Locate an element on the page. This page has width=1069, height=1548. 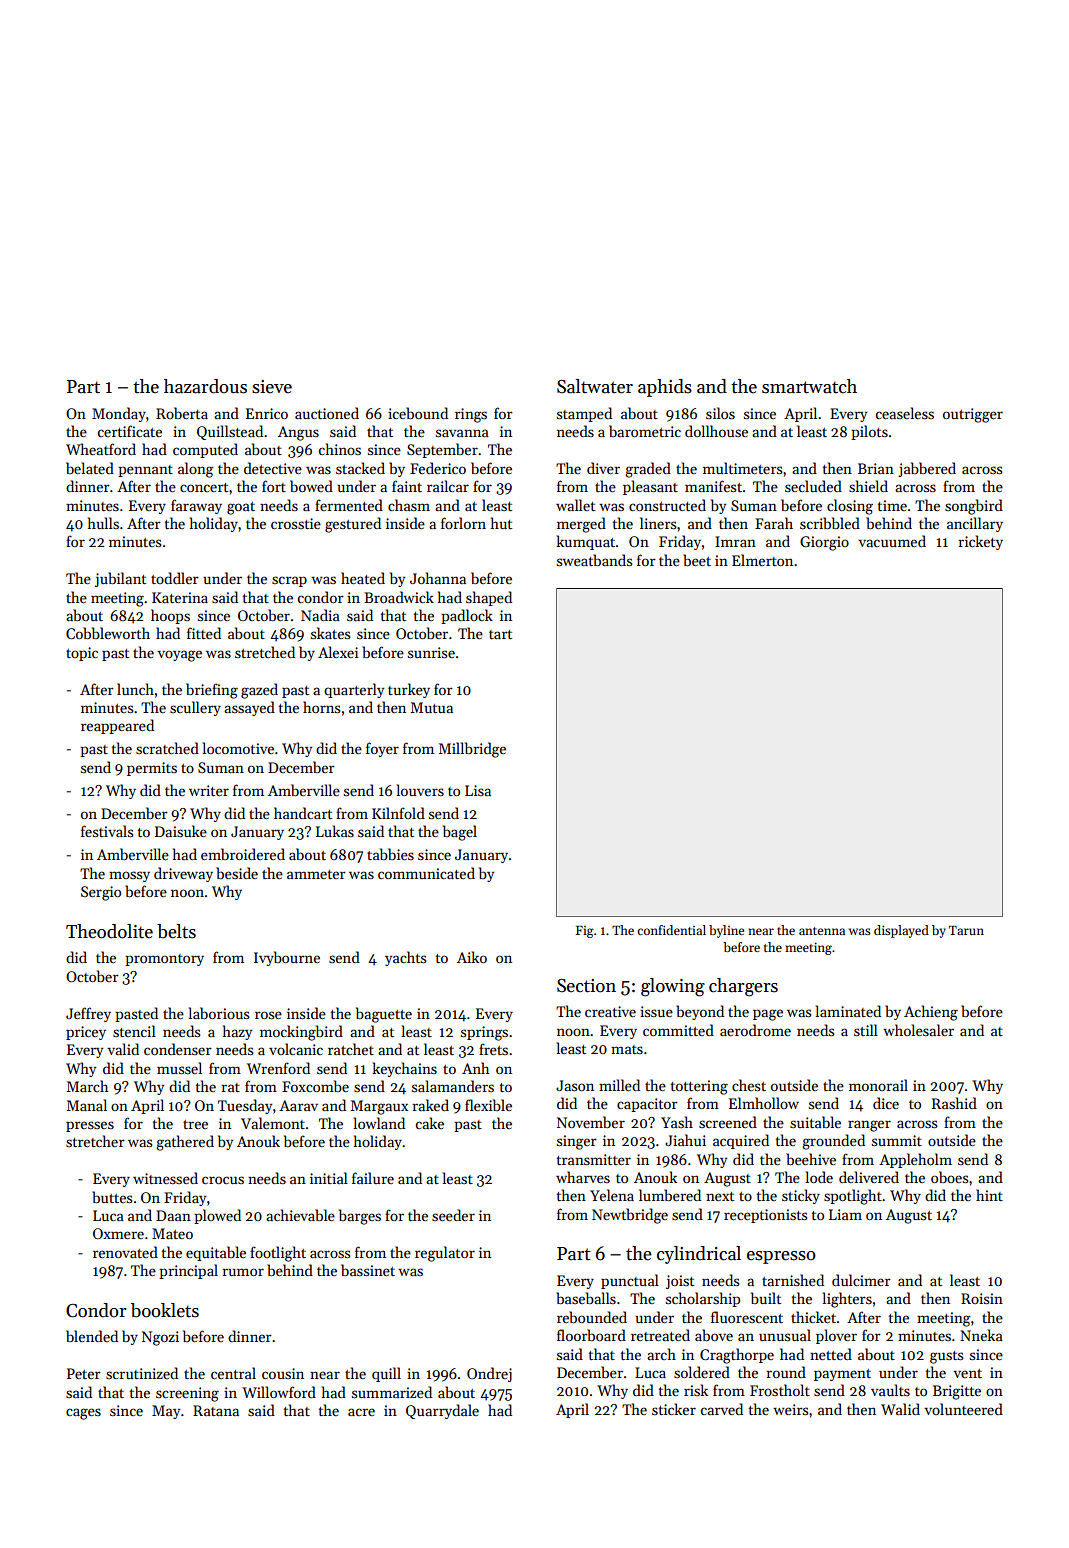
retreated is located at coordinates (660, 1335).
